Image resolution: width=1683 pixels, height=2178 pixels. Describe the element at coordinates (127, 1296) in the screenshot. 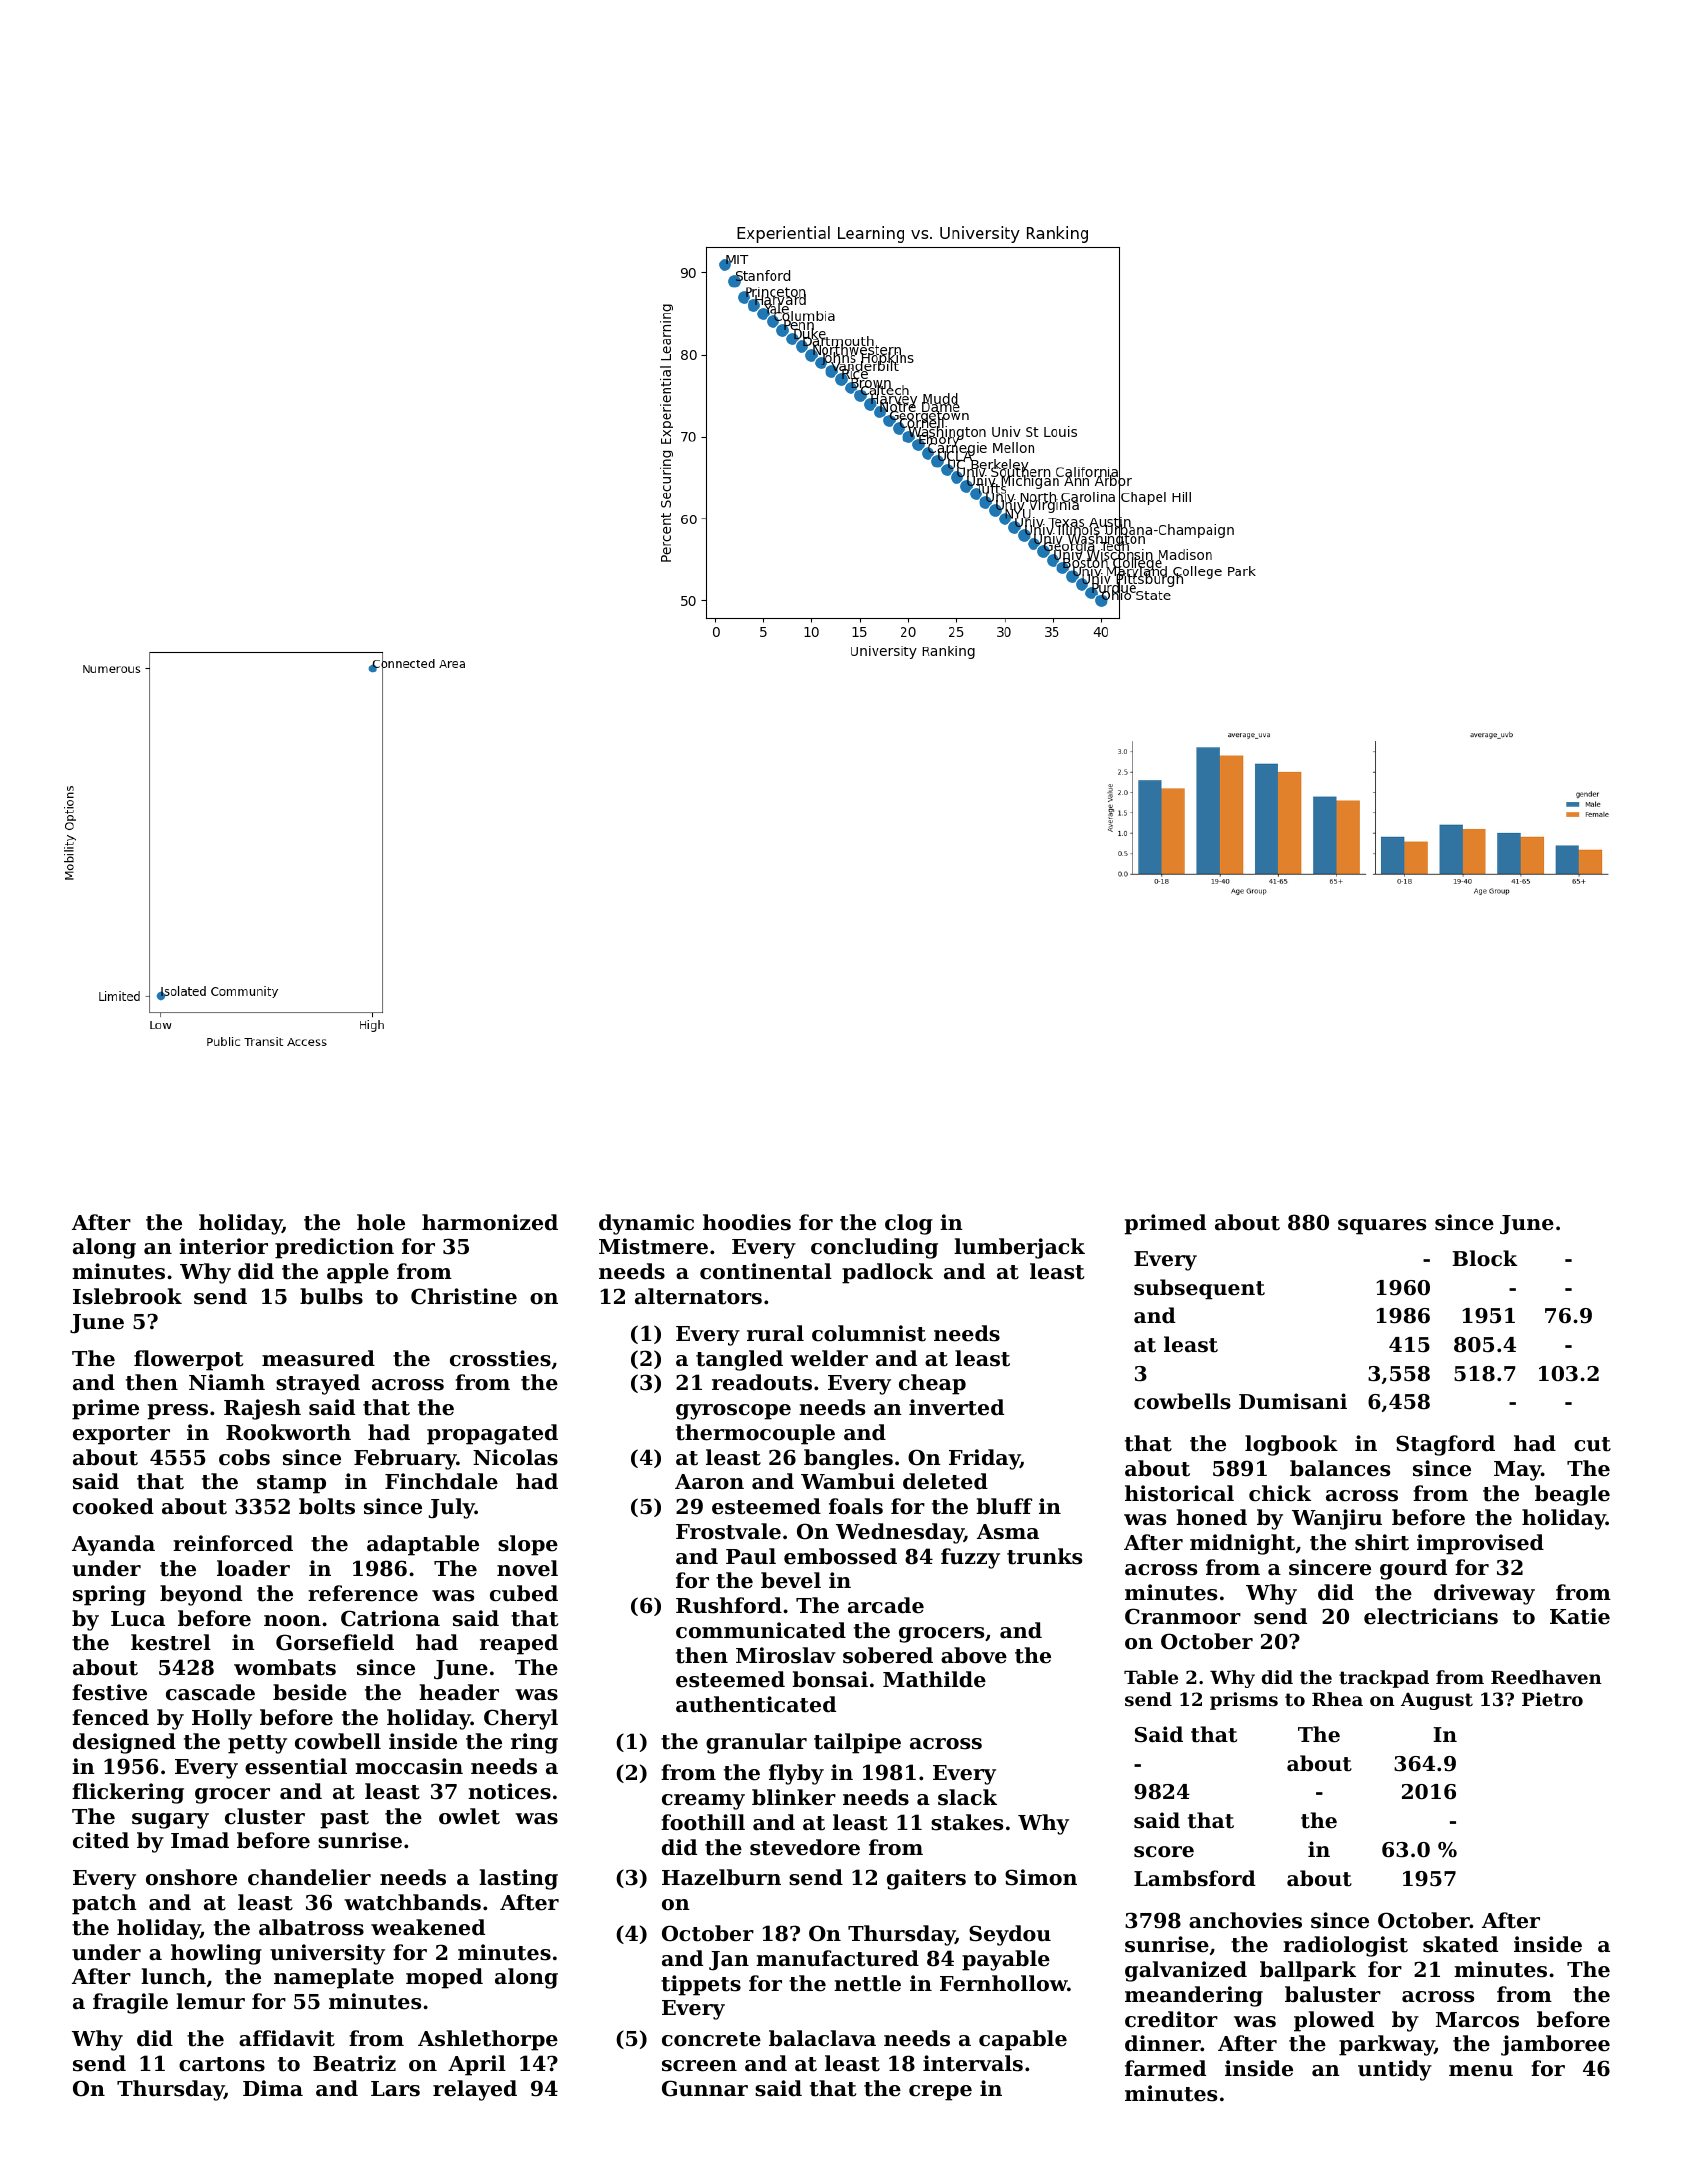

I see `Islebrook` at that location.
